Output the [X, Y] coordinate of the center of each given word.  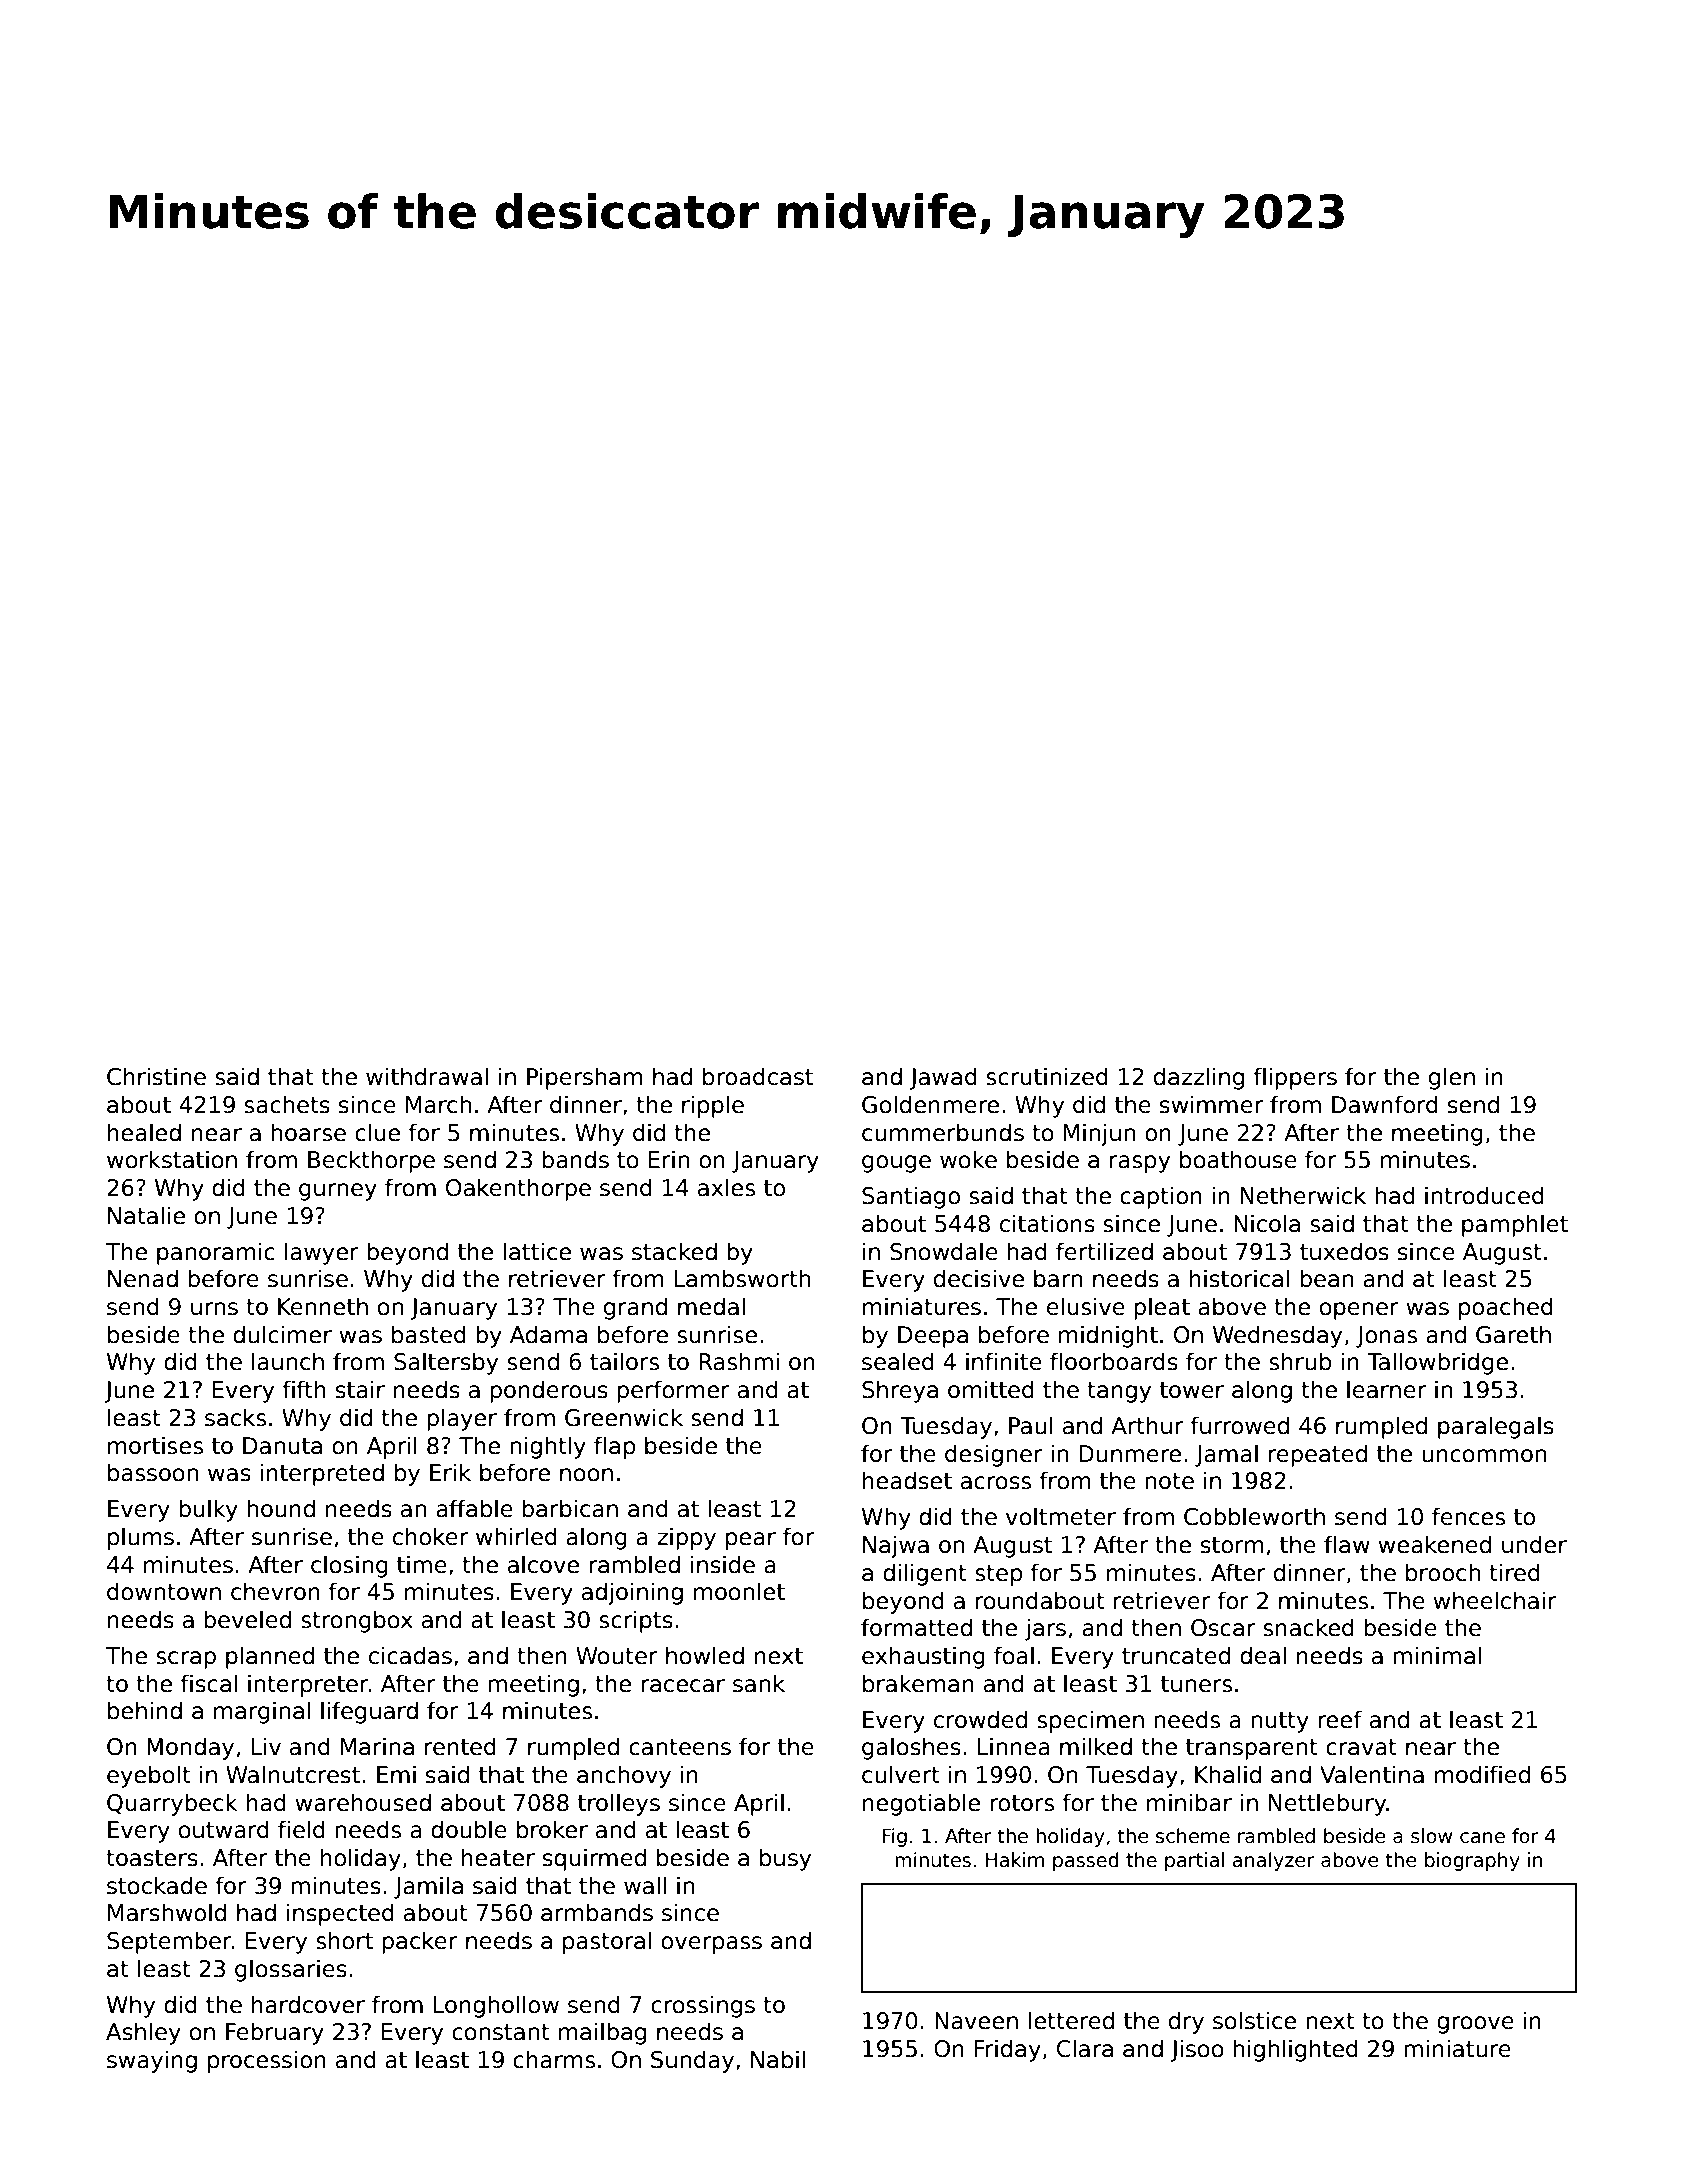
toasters [152, 1858]
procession [267, 2061]
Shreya [900, 1391]
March [438, 1104]
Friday [1008, 2050]
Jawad [943, 1078]
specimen [1090, 1721]
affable [474, 1508]
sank [759, 1683]
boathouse [1238, 1159]
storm [1232, 1545]
